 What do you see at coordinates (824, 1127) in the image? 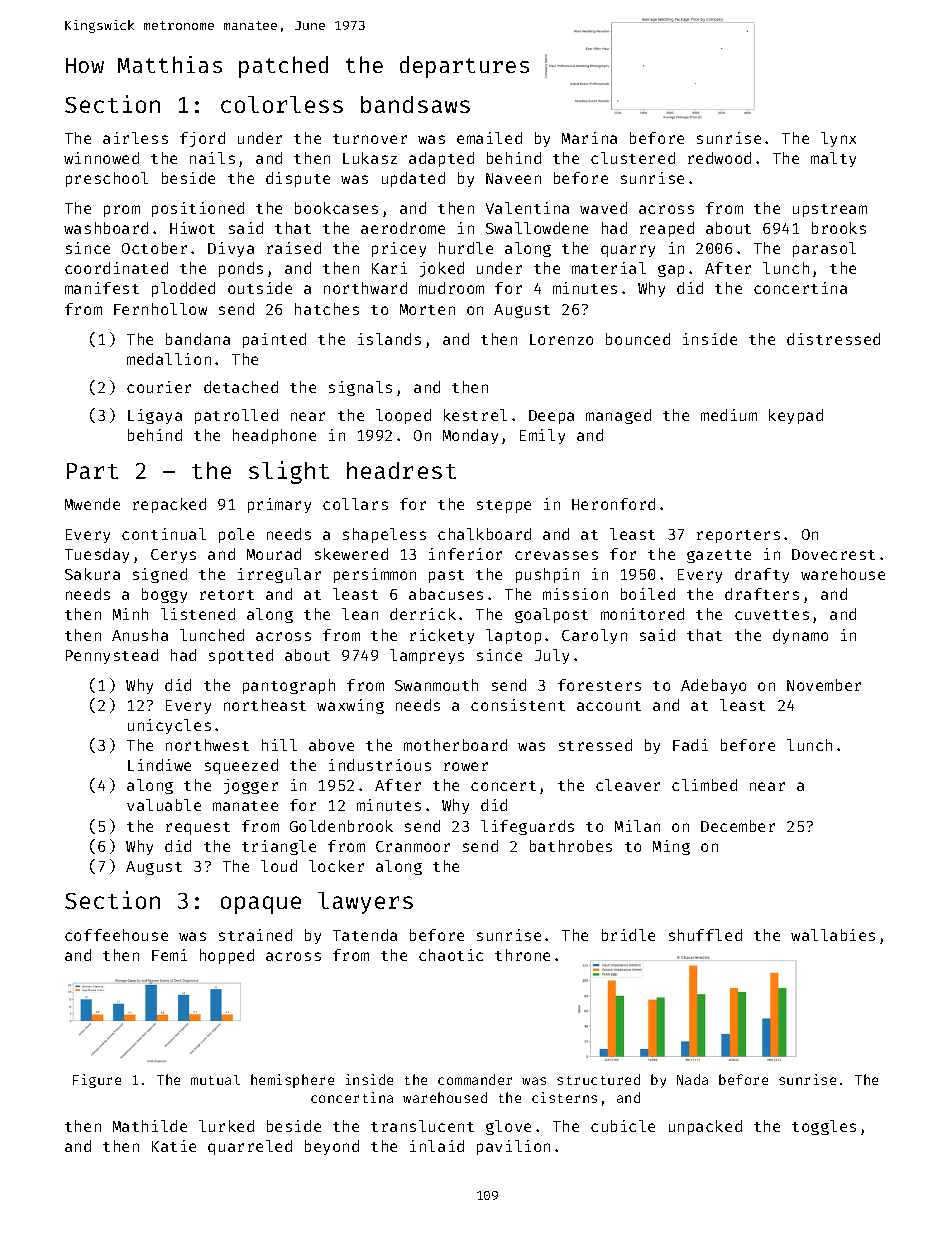
I see `toggles` at bounding box center [824, 1127].
